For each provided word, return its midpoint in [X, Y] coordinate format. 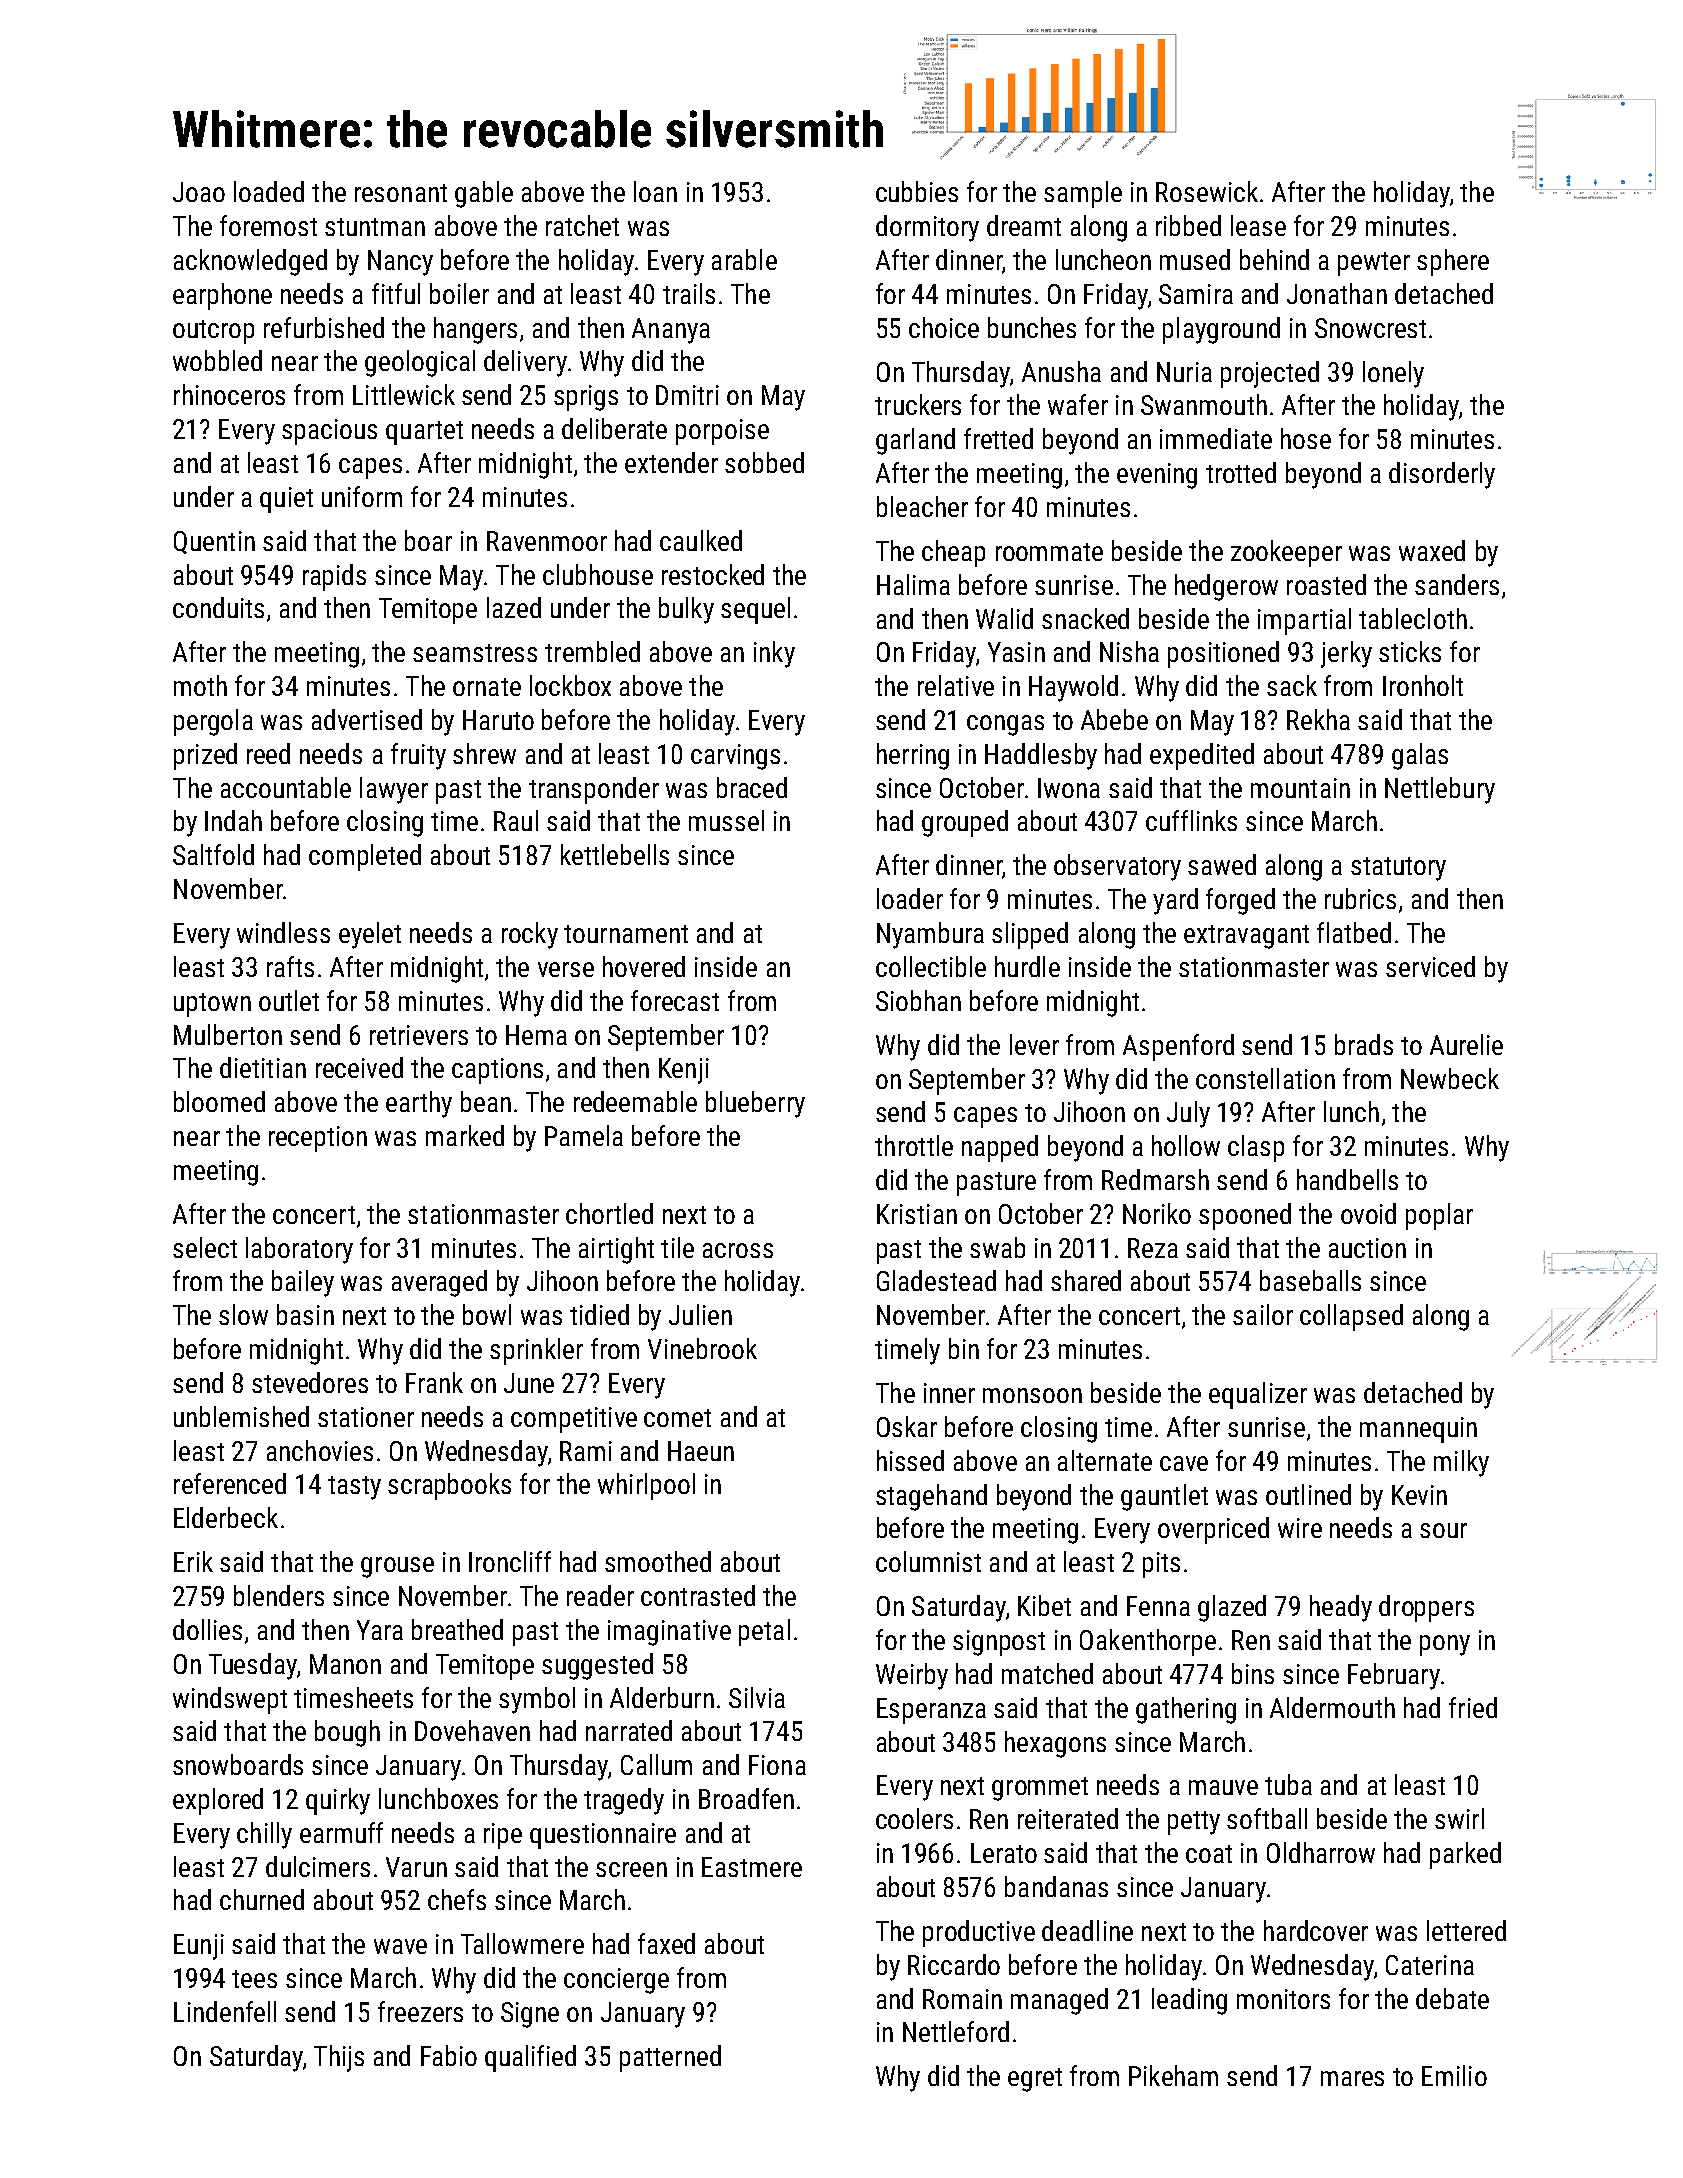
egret [1035, 2080]
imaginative [669, 1633]
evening [1157, 476]
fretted [998, 438]
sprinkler [536, 1351]
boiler [459, 293]
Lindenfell [225, 2011]
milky [1461, 1463]
